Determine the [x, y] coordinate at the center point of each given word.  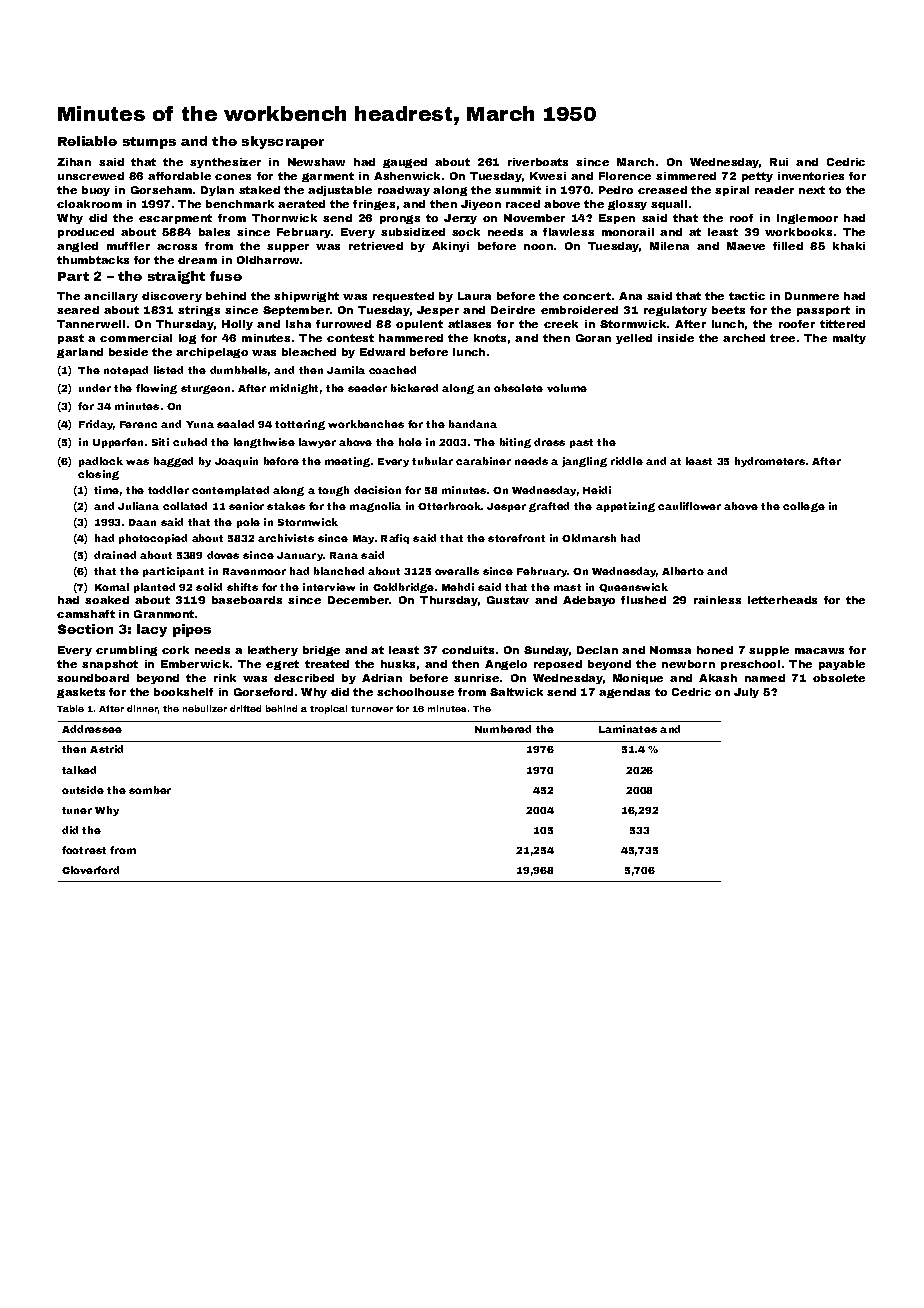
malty [849, 339]
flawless [568, 232]
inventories [811, 176]
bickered [414, 388]
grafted [549, 507]
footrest [84, 850]
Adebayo [589, 601]
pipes [192, 630]
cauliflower [689, 506]
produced [86, 233]
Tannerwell [91, 324]
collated [185, 506]
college [804, 507]
